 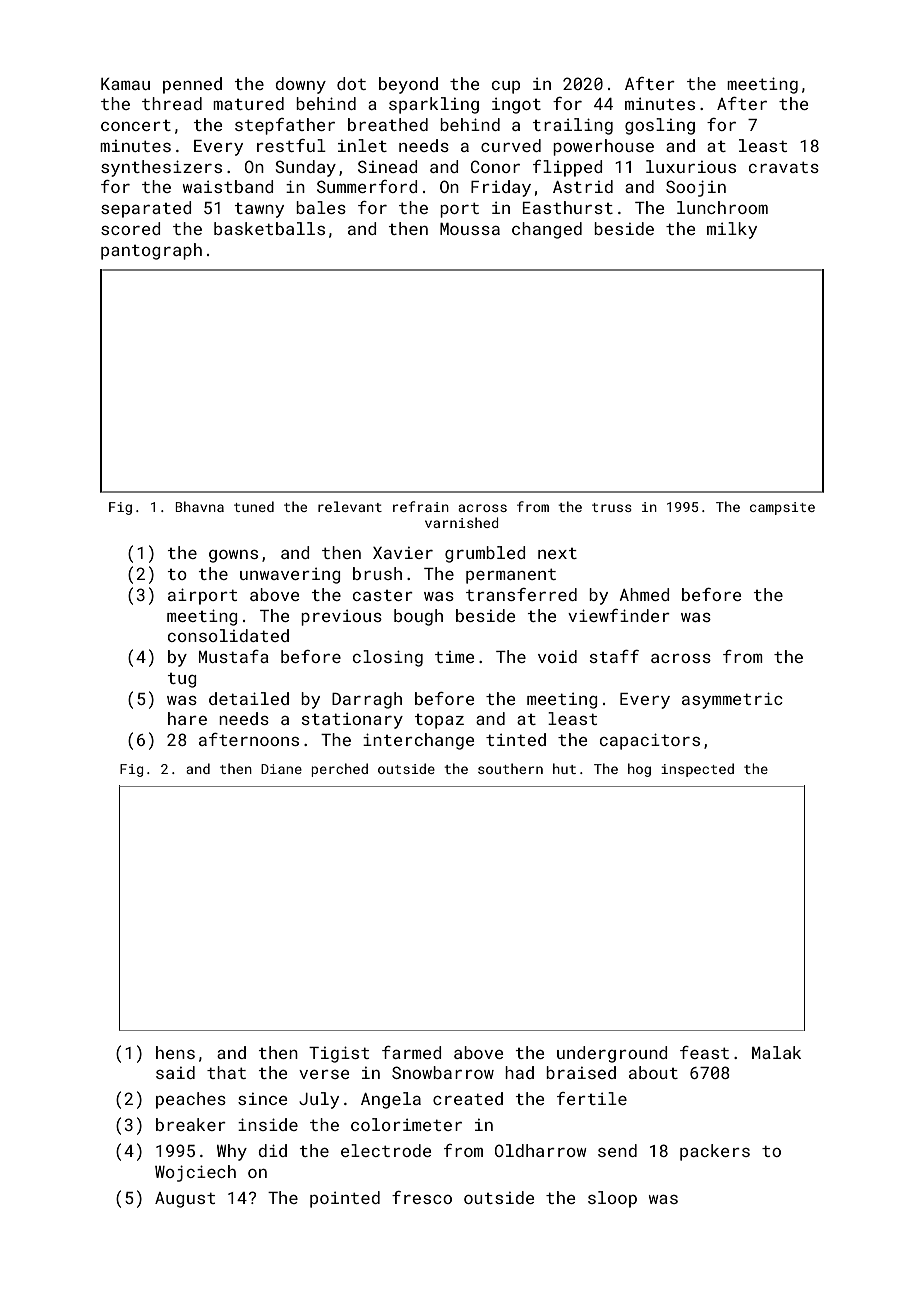 What do you see at coordinates (228, 186) in the screenshot?
I see `waistband` at bounding box center [228, 186].
